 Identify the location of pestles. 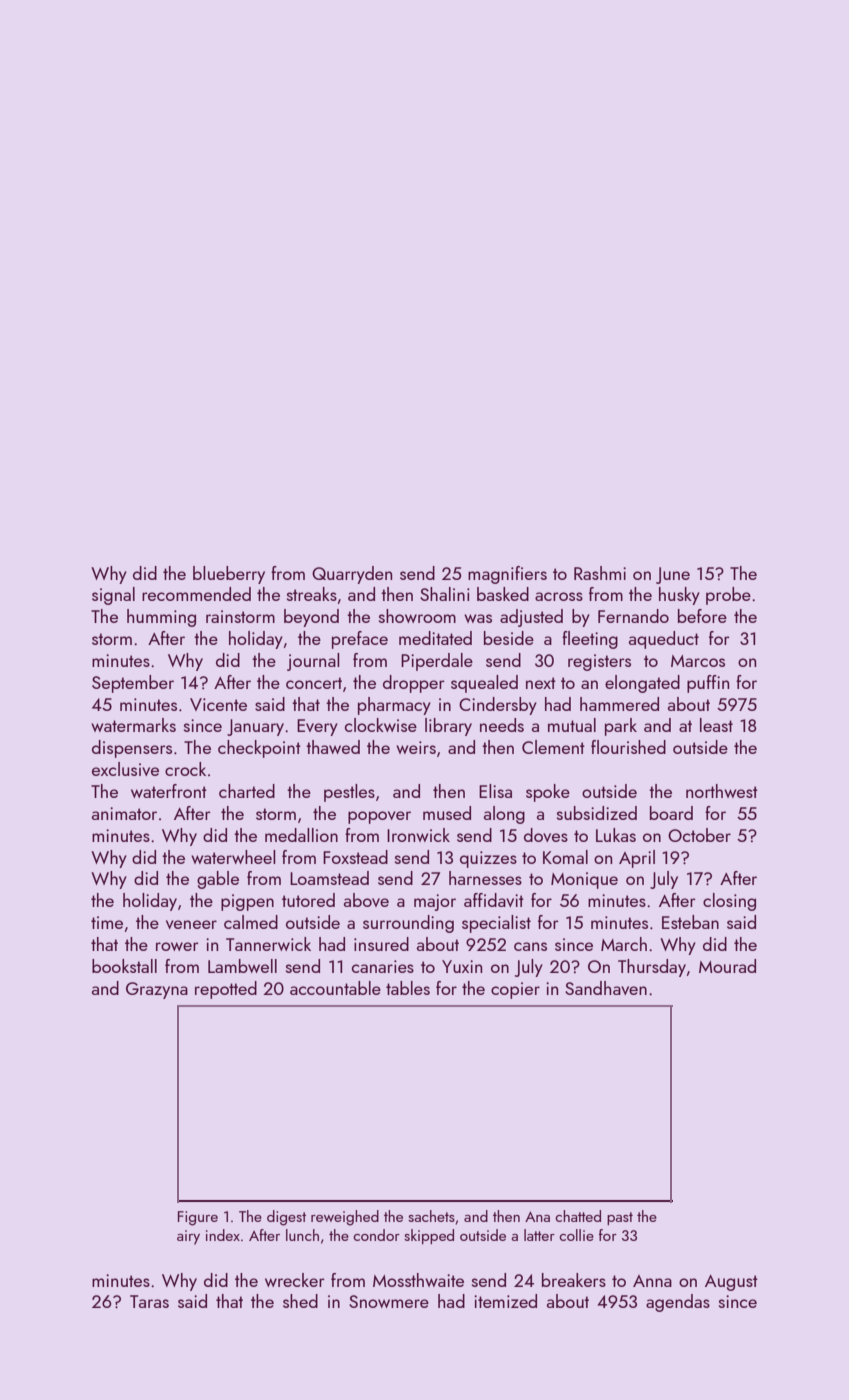
(349, 793).
